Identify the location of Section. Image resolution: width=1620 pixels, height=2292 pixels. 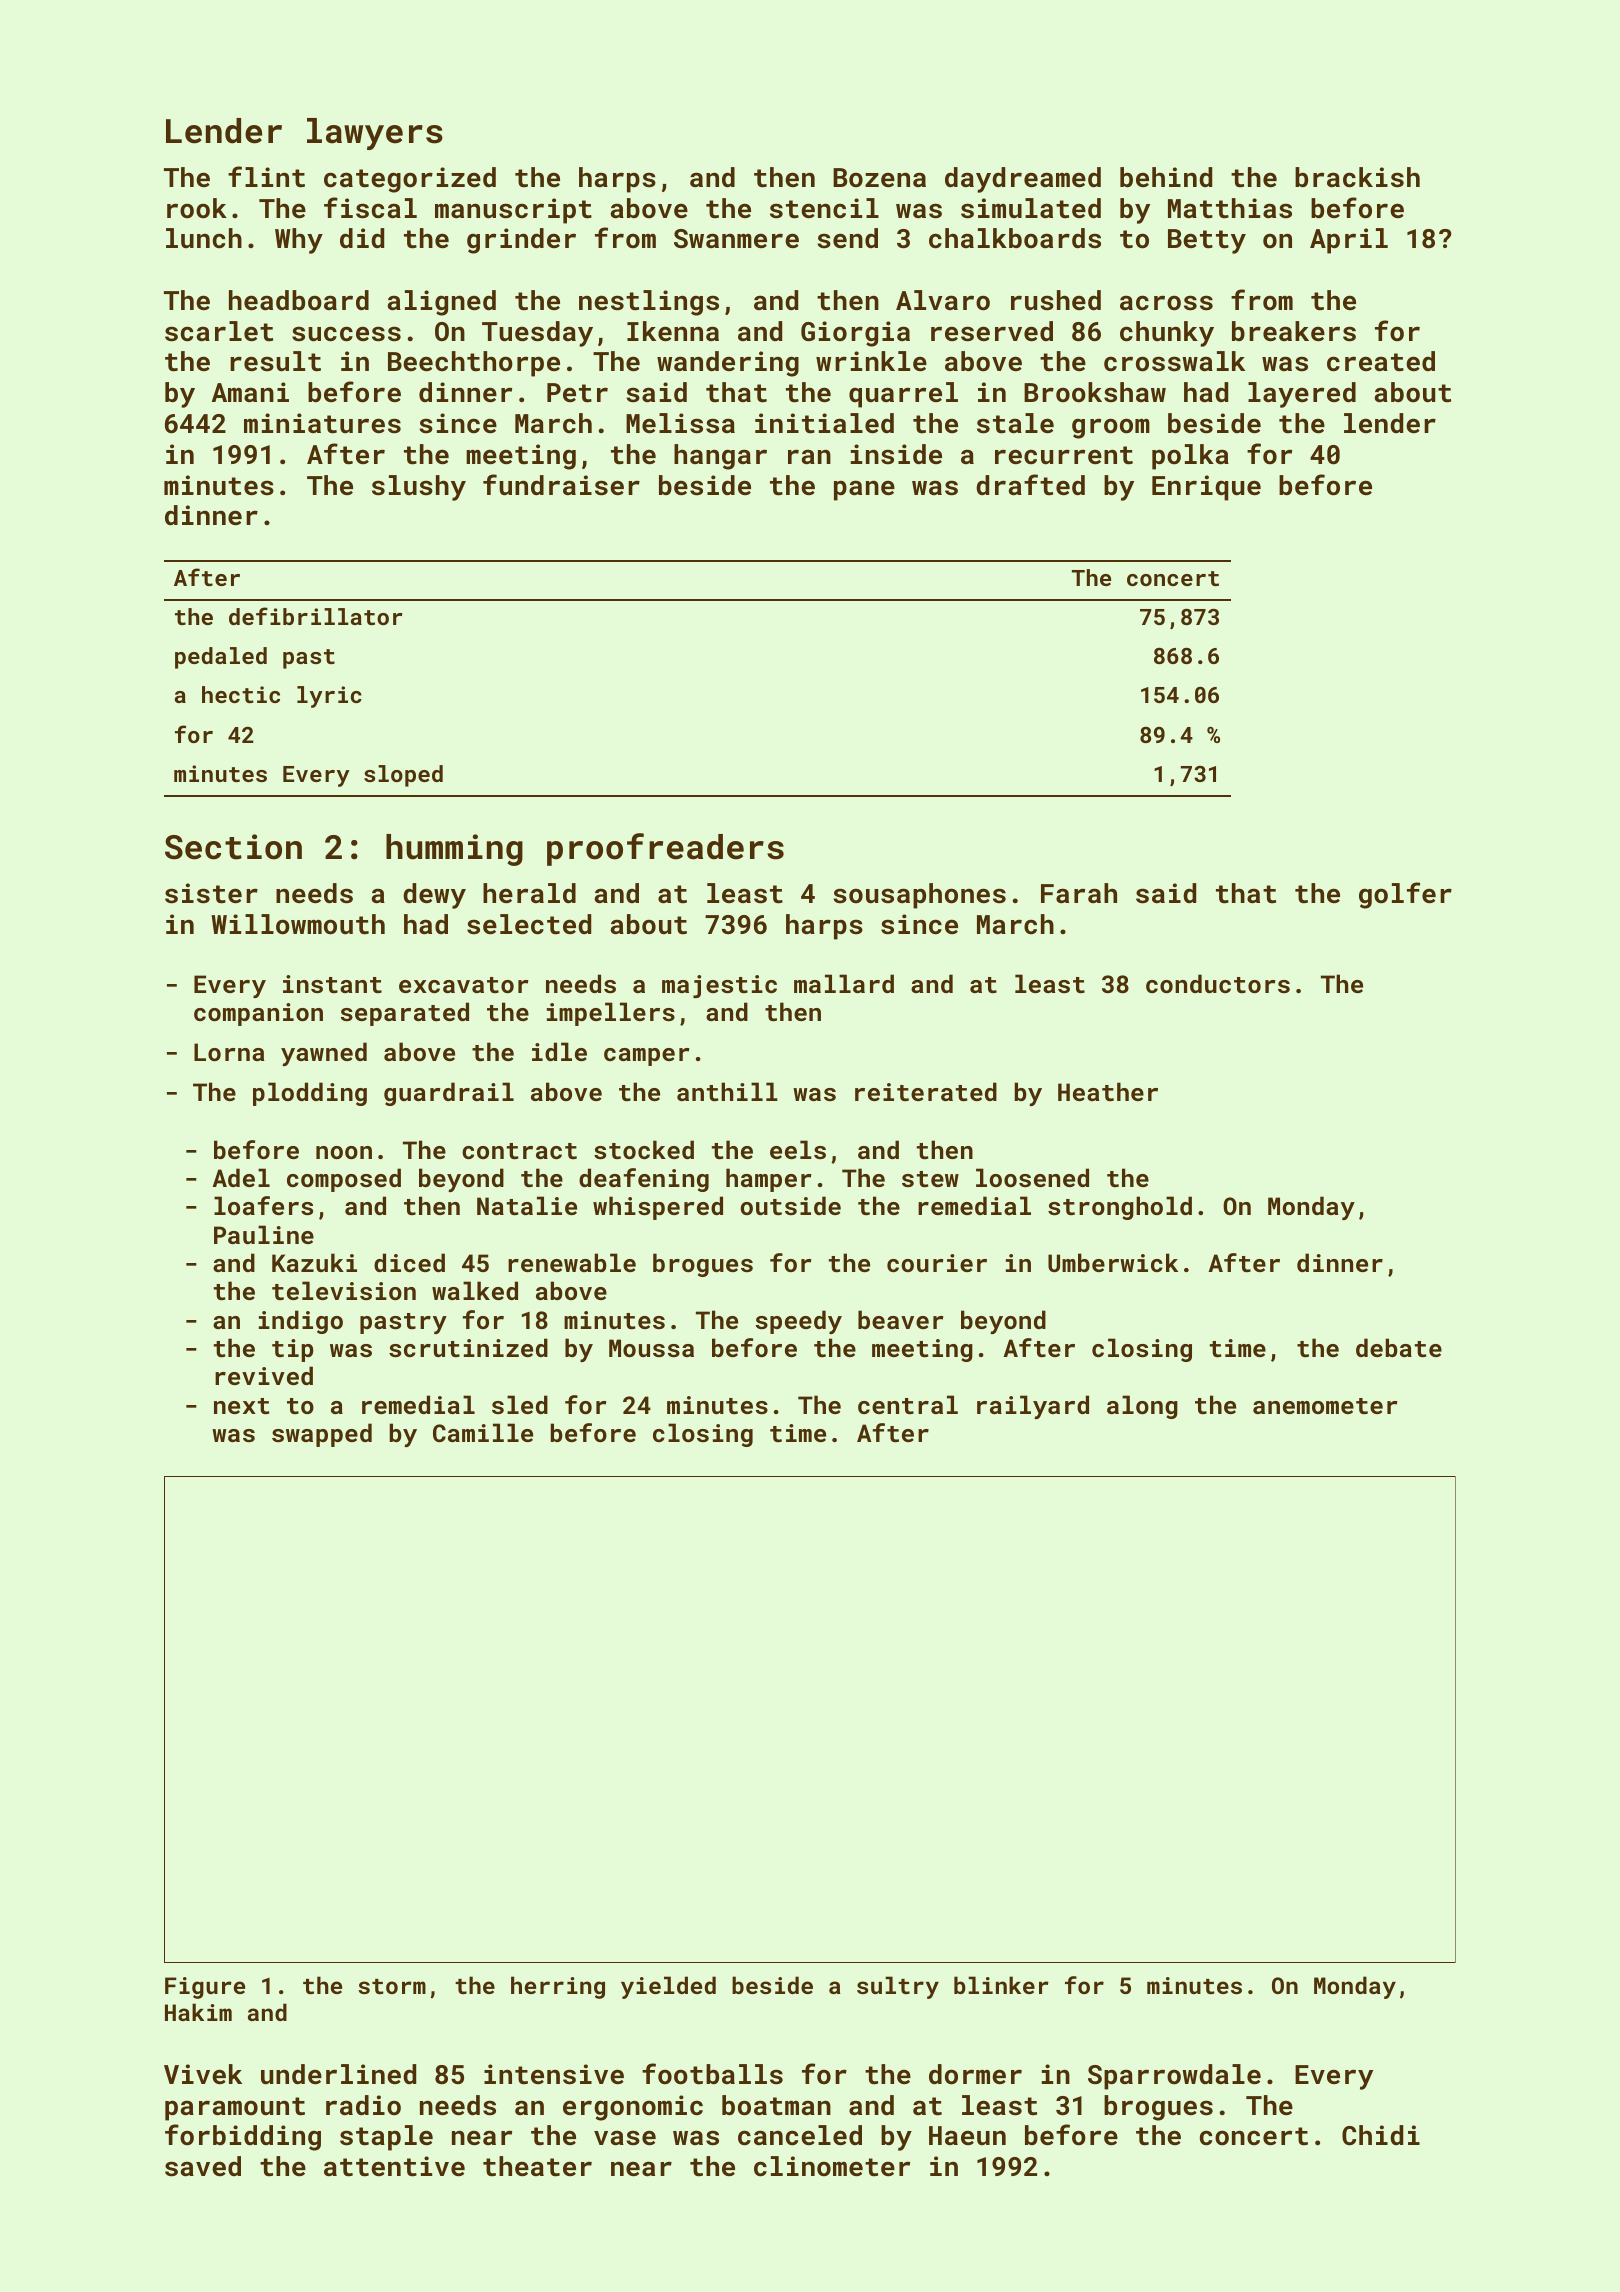
(233, 847).
